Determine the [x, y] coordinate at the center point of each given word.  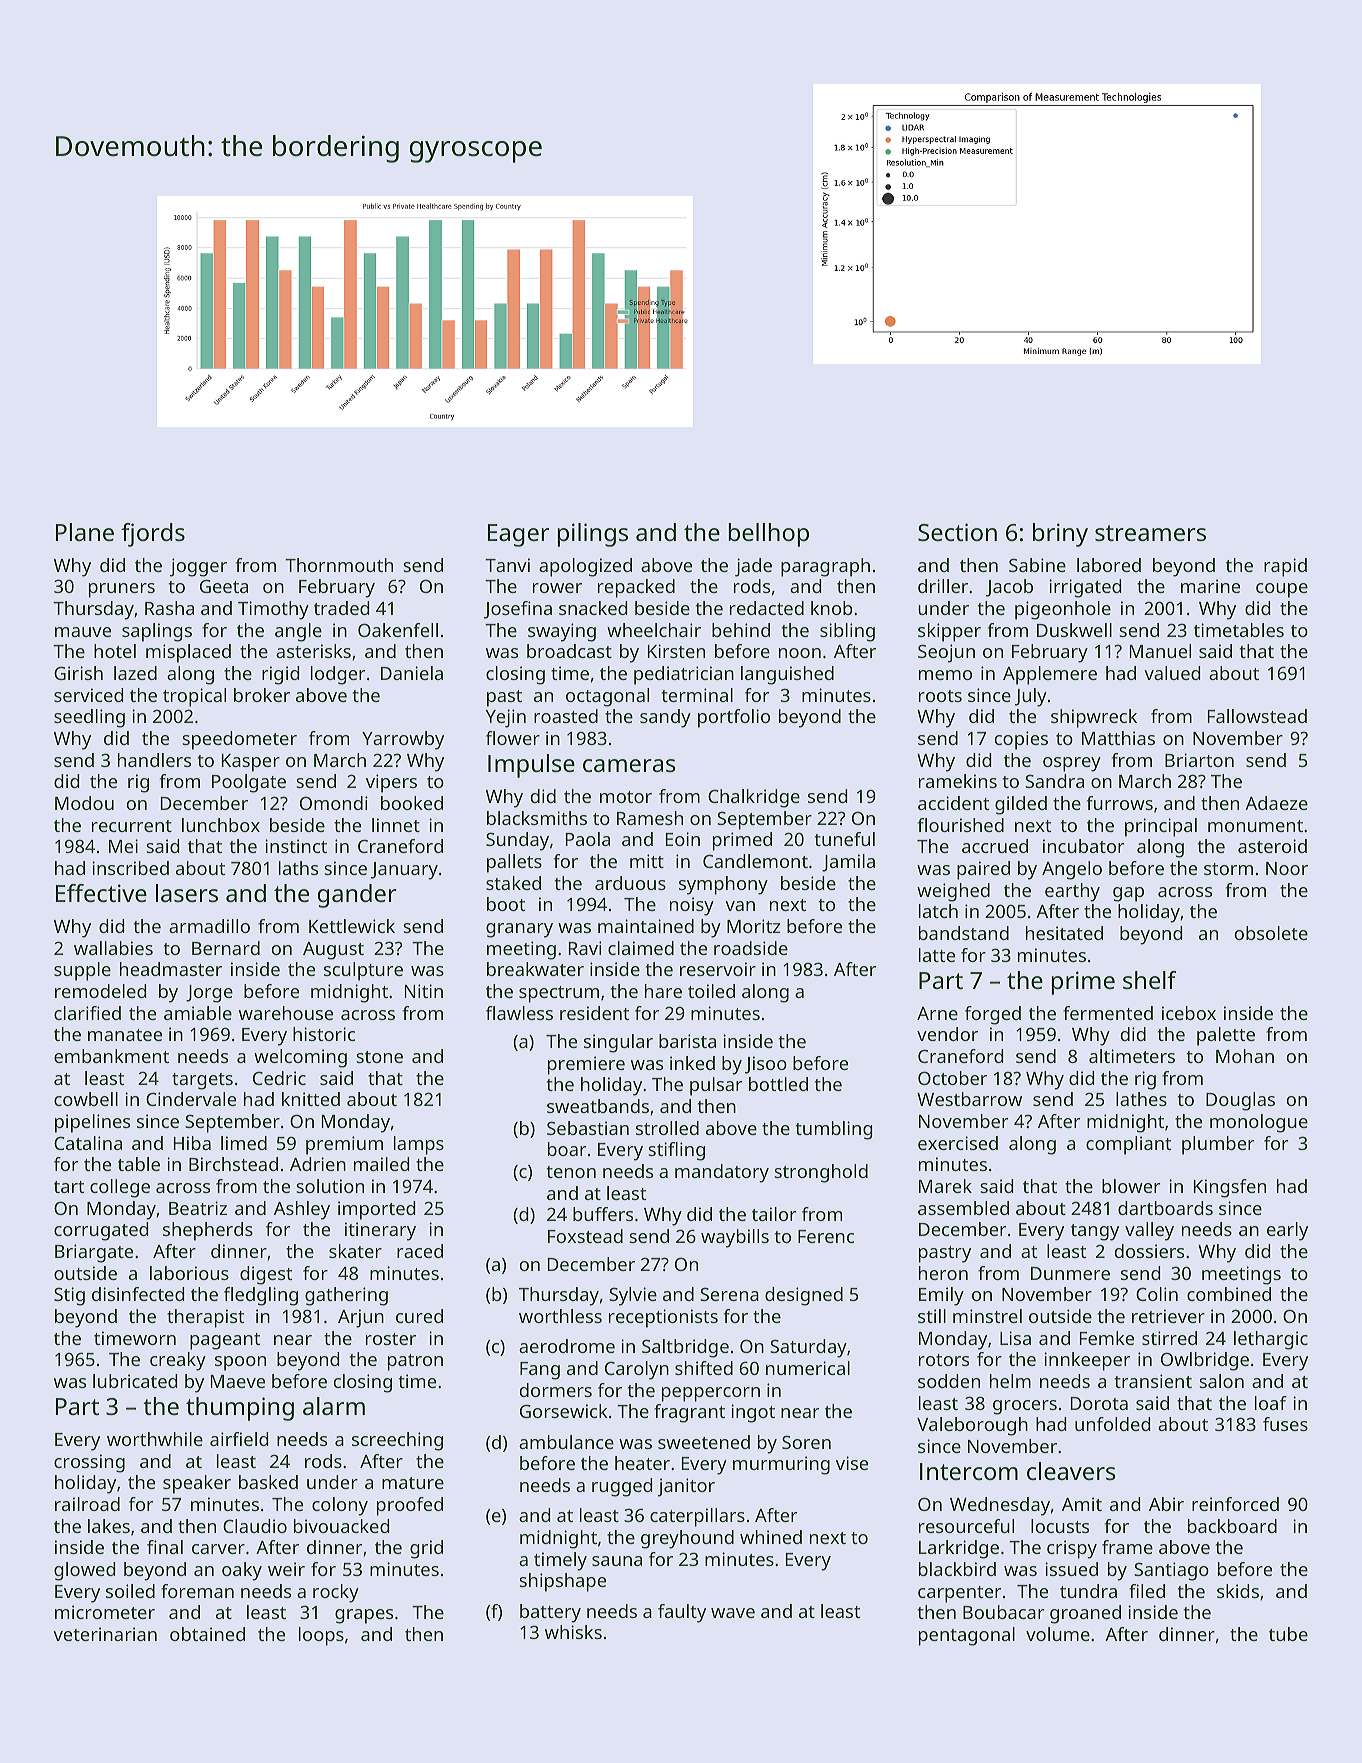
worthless [560, 1316]
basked [268, 1482]
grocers [1025, 1407]
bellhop [769, 535]
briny [1060, 535]
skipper [949, 632]
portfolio [734, 718]
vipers [391, 783]
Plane [85, 532]
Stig [69, 1296]
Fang [540, 1371]
